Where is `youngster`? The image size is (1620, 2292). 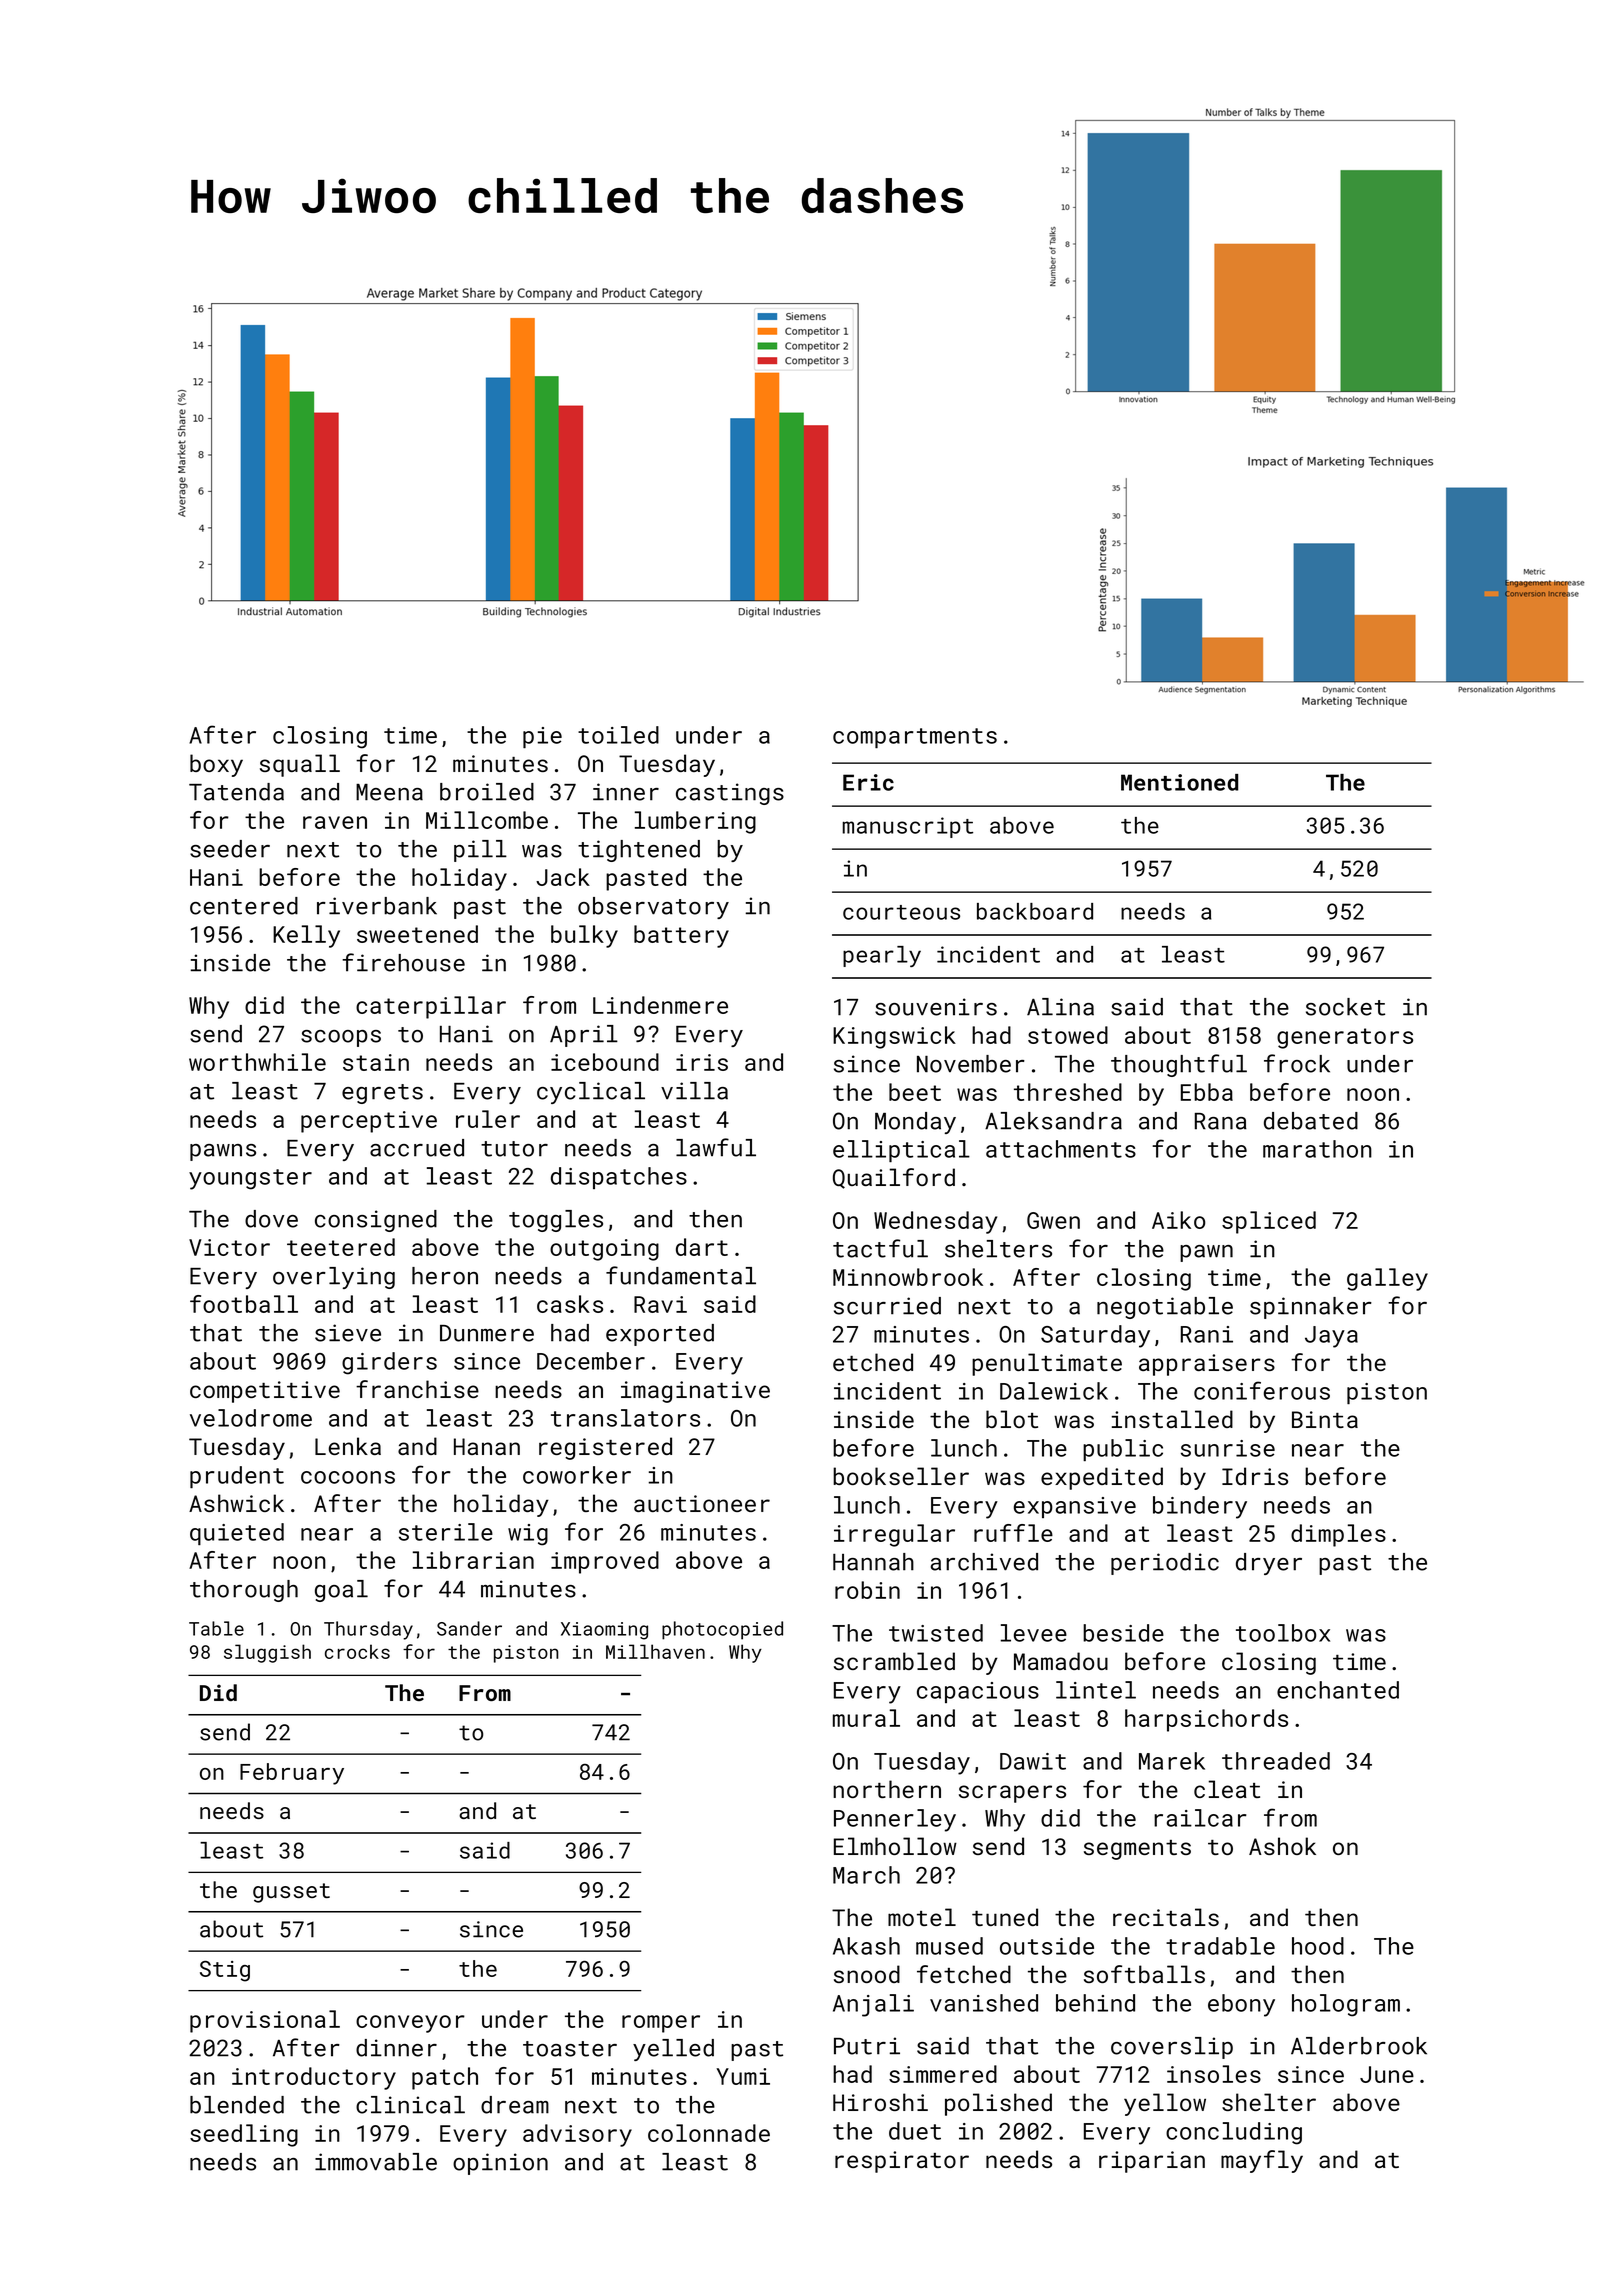 youngster is located at coordinates (250, 1179).
